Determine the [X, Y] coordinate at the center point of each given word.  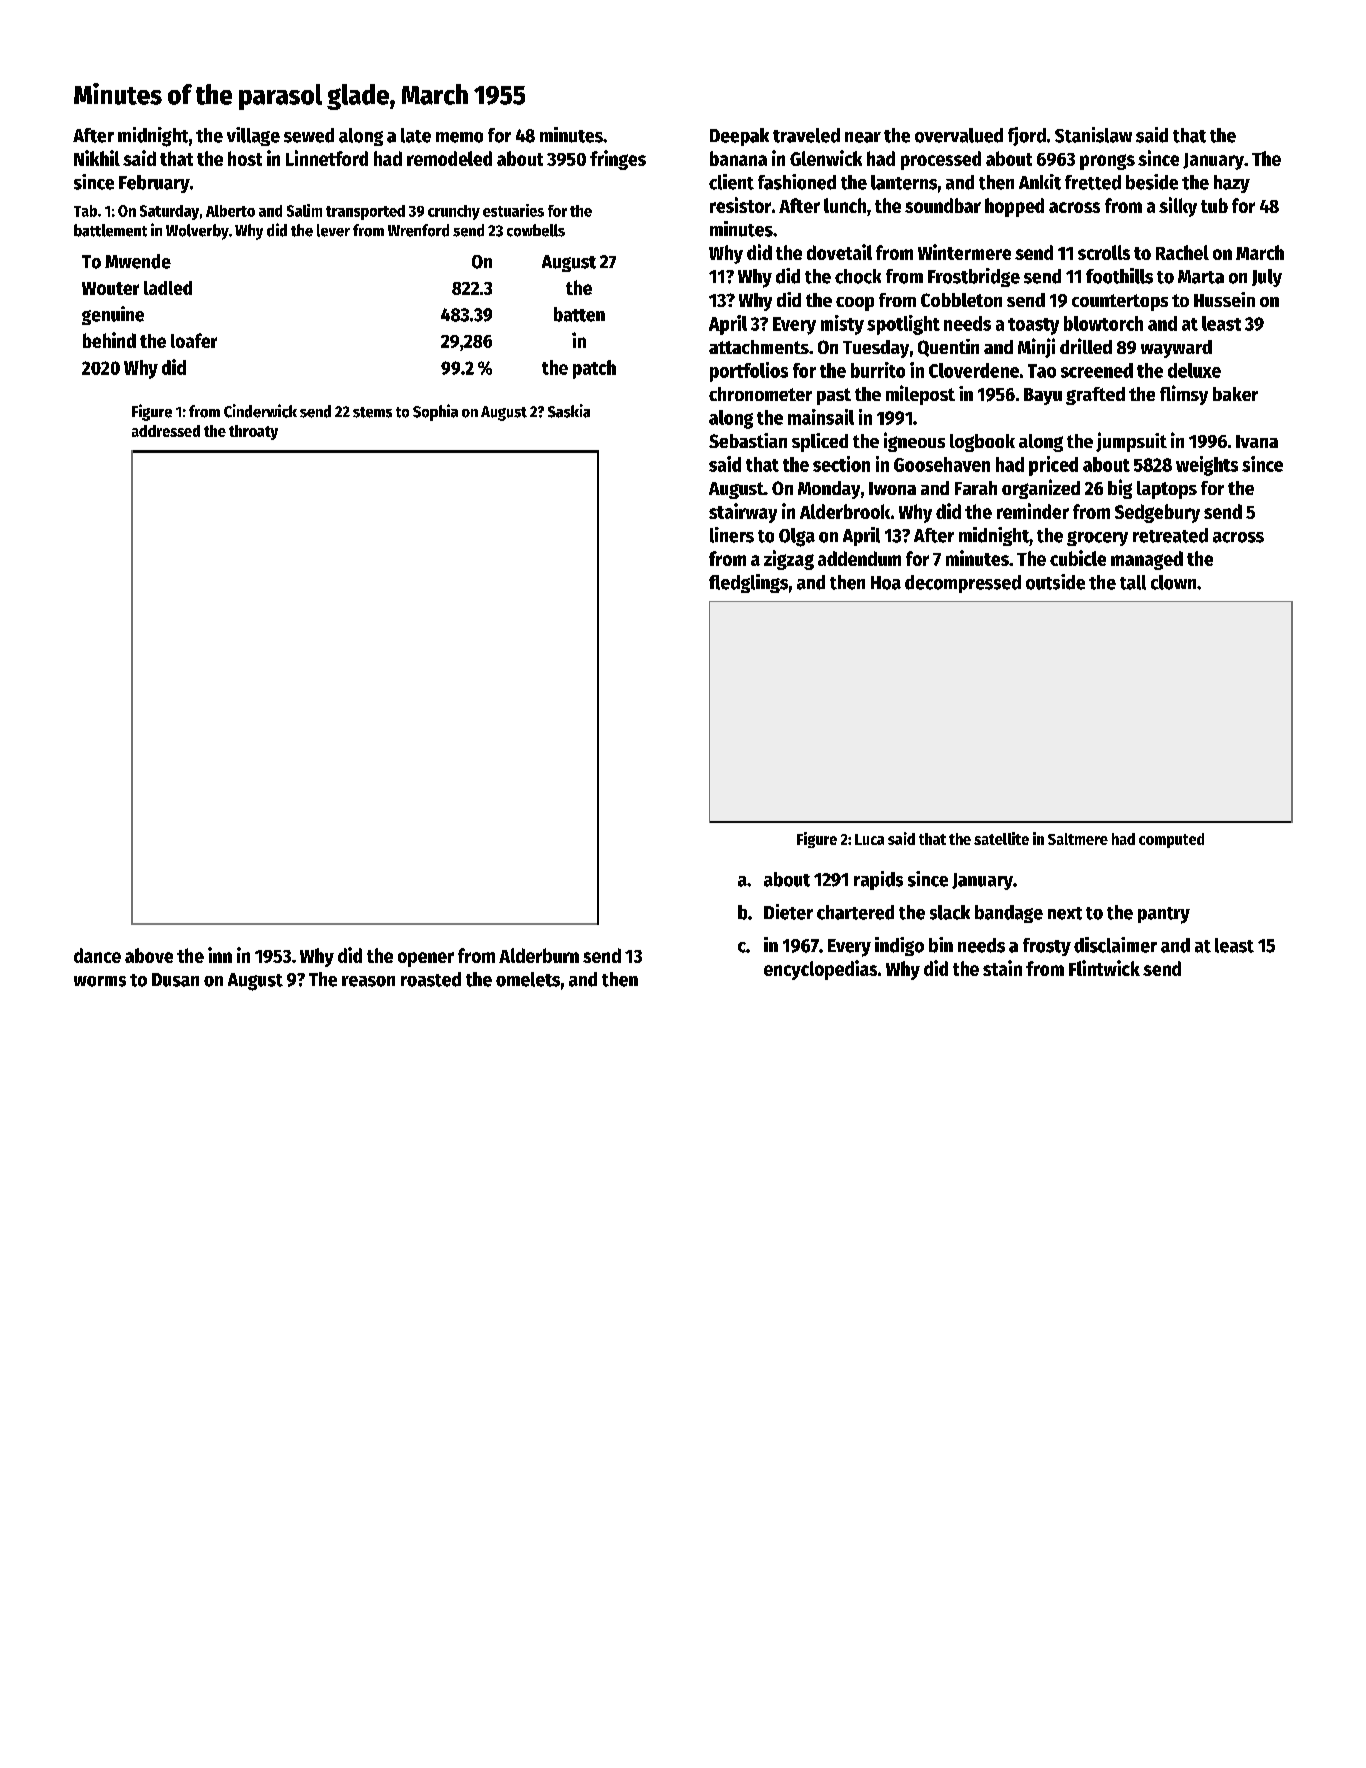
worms [100, 981]
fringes [618, 160]
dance [97, 955]
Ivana [1257, 441]
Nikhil [97, 158]
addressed [166, 431]
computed [1171, 840]
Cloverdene [974, 370]
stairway [743, 513]
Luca [869, 839]
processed [941, 160]
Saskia [569, 411]
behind [109, 340]
